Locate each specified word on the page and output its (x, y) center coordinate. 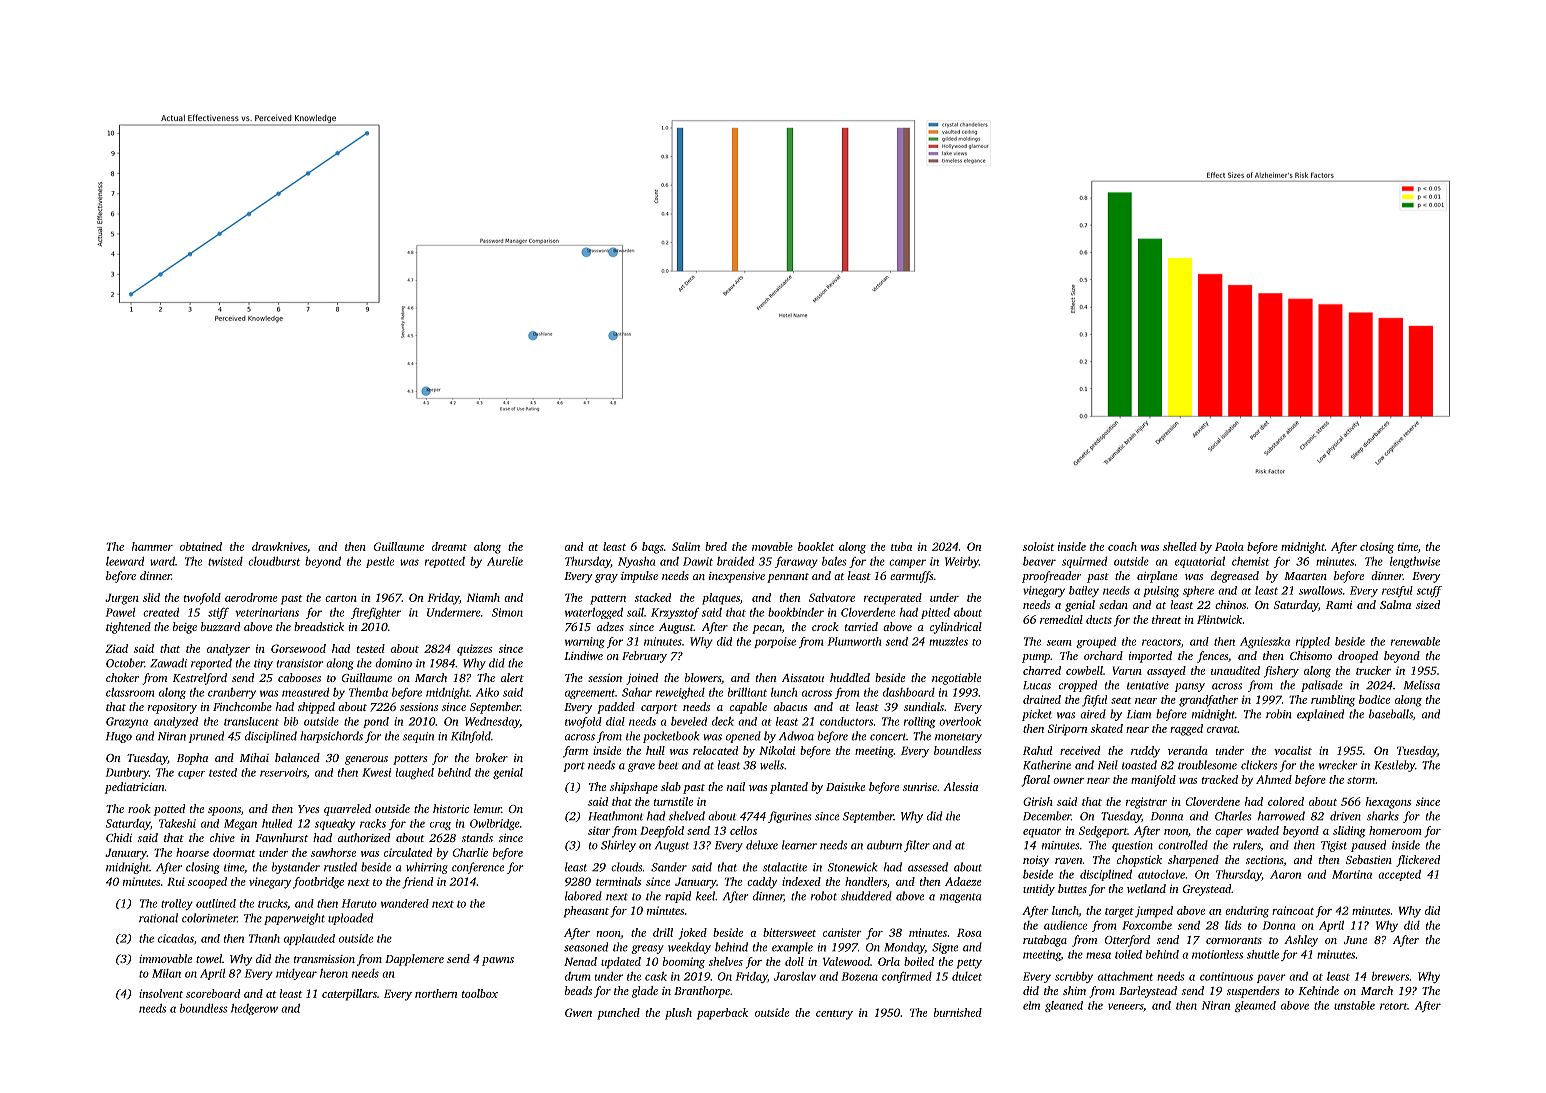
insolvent (161, 993)
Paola (1229, 546)
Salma (1395, 604)
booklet (816, 546)
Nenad (580, 961)
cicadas (176, 938)
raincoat (1293, 910)
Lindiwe (583, 655)
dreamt (449, 546)
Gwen (578, 1012)
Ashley (1301, 941)
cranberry (232, 693)
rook (139, 808)
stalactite (785, 867)
